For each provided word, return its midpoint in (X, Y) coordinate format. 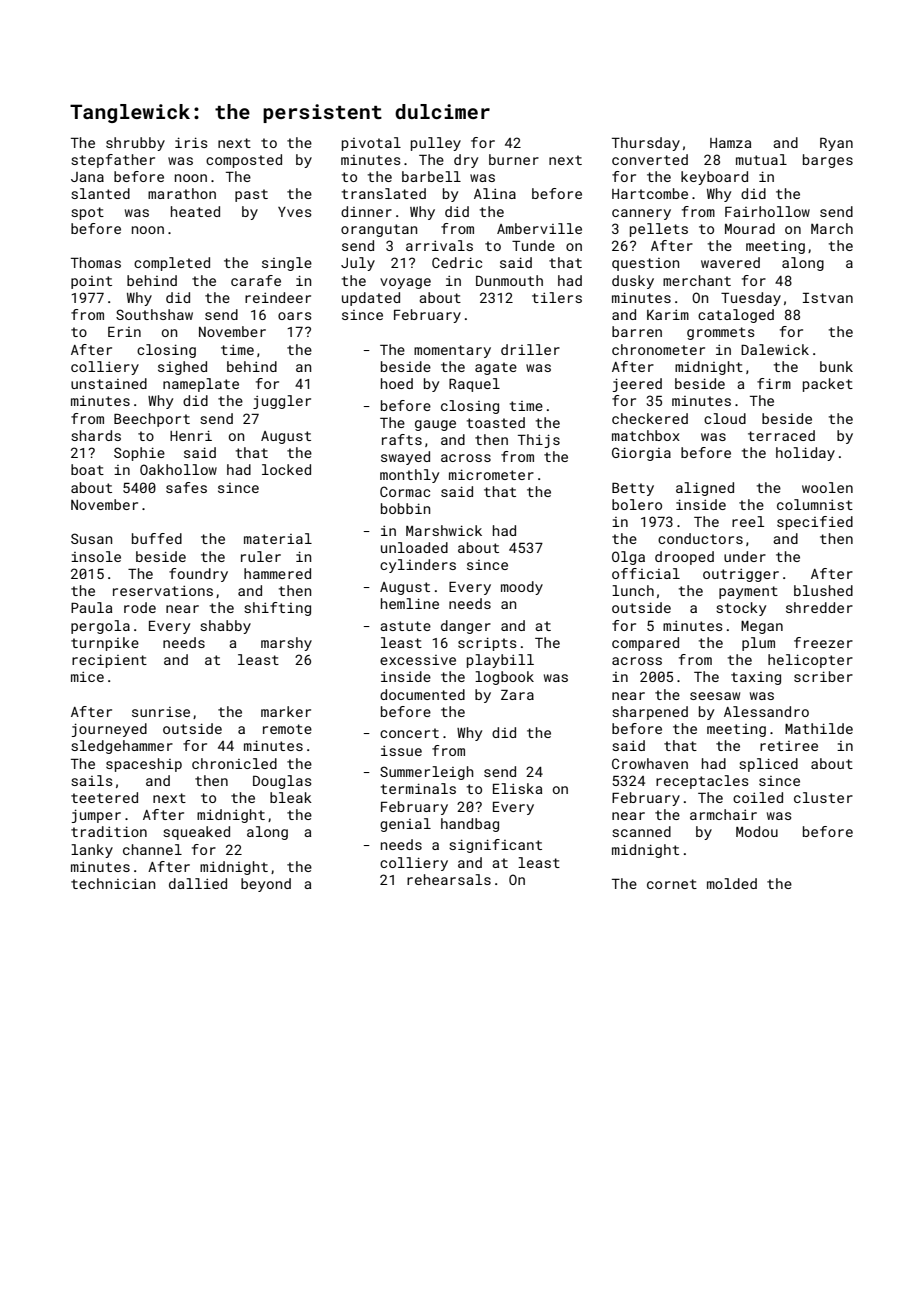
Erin (124, 332)
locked (286, 469)
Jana (87, 177)
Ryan (836, 144)
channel (152, 849)
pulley (436, 144)
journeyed (109, 730)
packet (828, 385)
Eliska (517, 788)
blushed (823, 590)
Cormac (405, 491)
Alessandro (766, 711)
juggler (282, 402)
